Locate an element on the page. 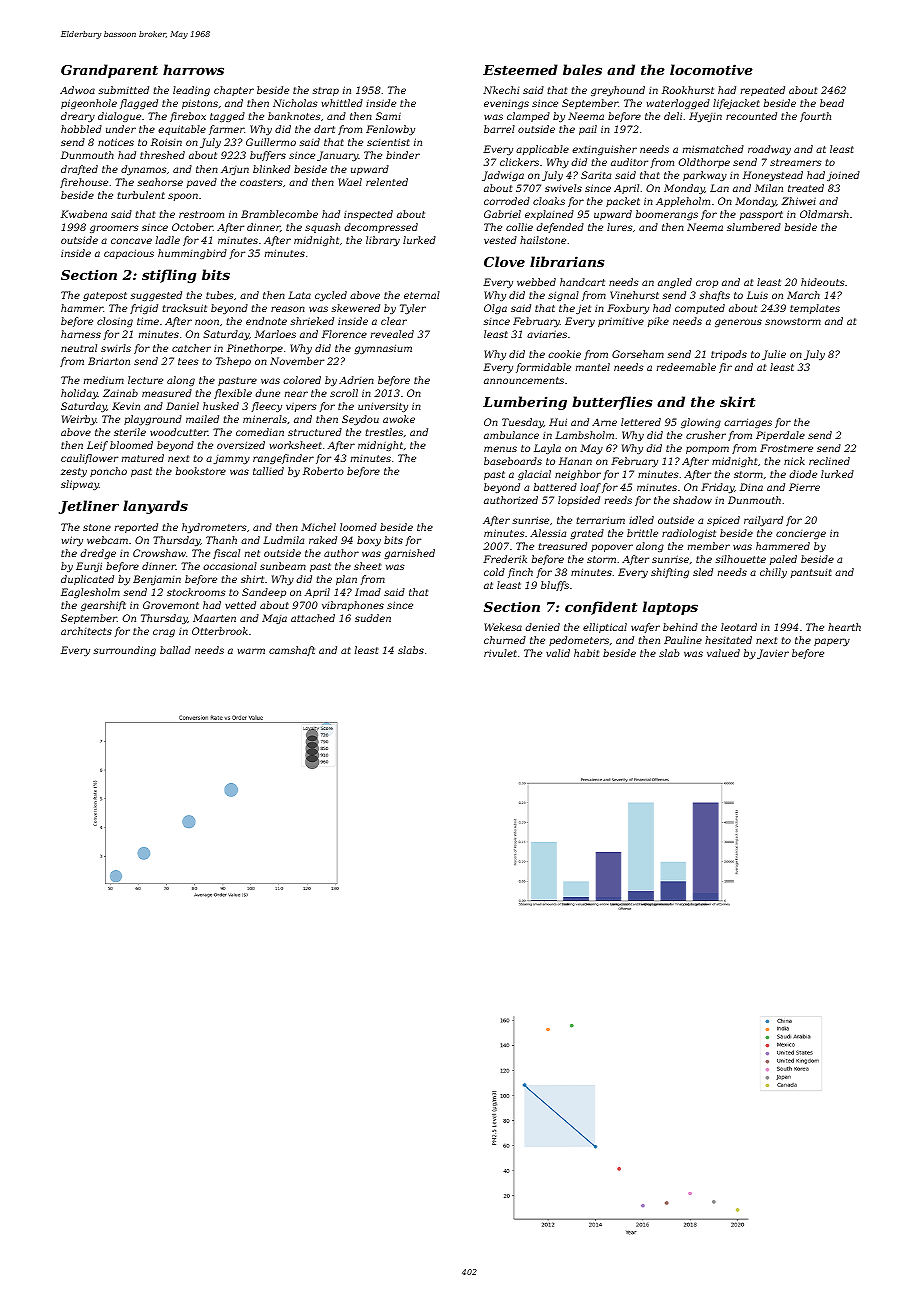 The image size is (924, 1308). concierge is located at coordinates (801, 534).
